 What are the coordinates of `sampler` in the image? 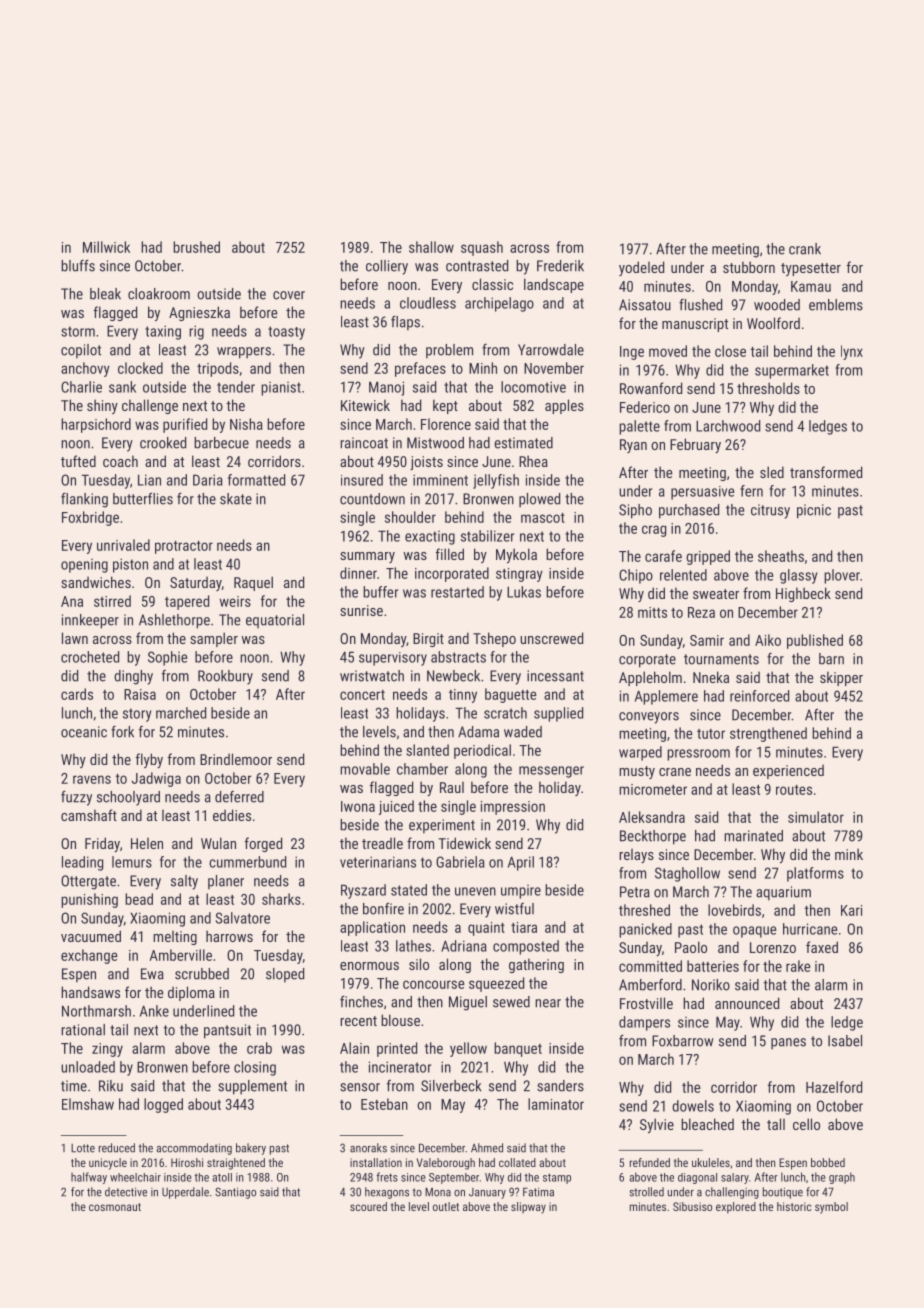 It's located at (214, 639).
